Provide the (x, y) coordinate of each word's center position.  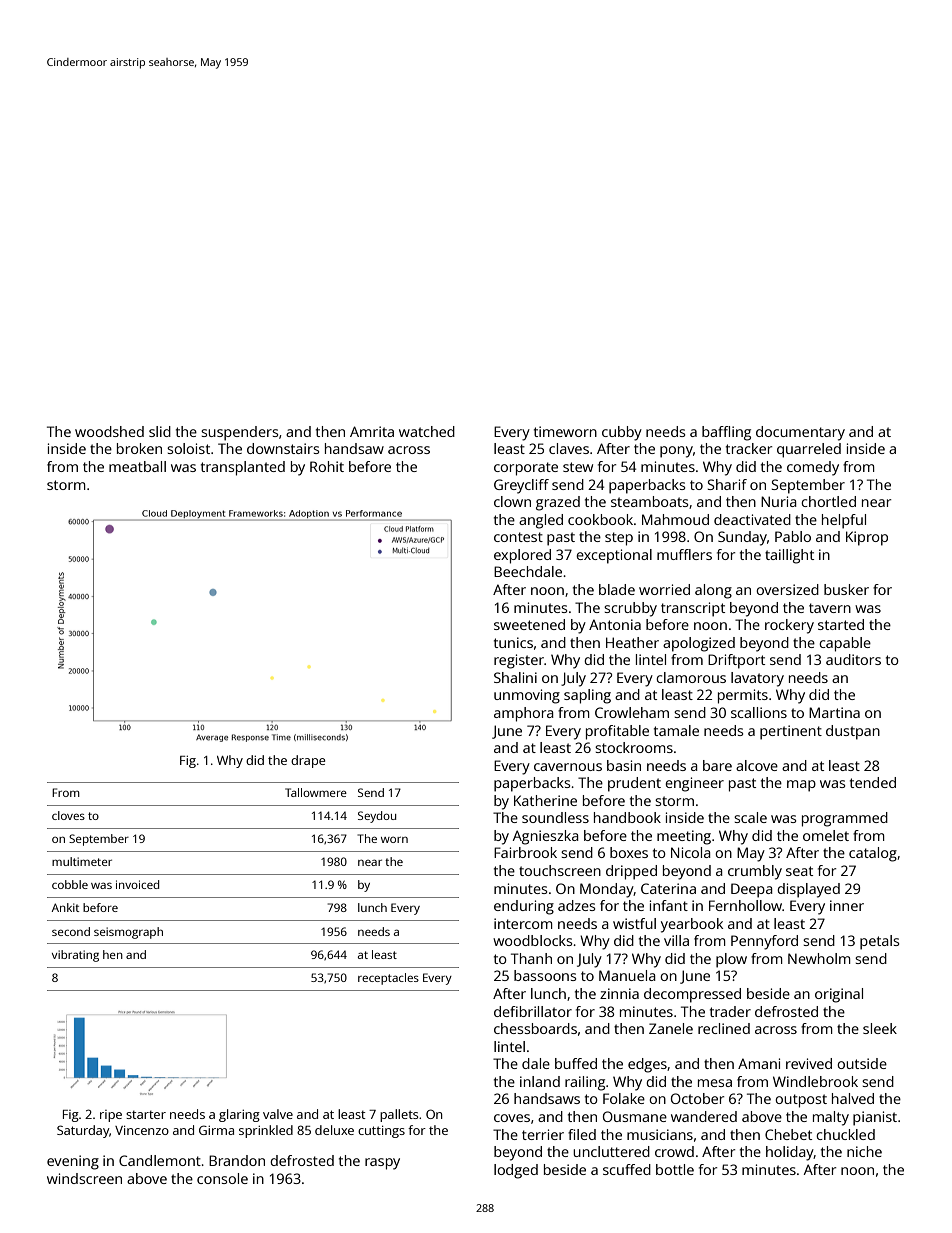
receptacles (388, 979)
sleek (880, 1028)
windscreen (84, 1178)
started (841, 624)
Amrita (372, 431)
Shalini (515, 677)
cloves (68, 815)
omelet (826, 835)
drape (308, 761)
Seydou (377, 817)
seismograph (128, 933)
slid (160, 431)
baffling (726, 433)
